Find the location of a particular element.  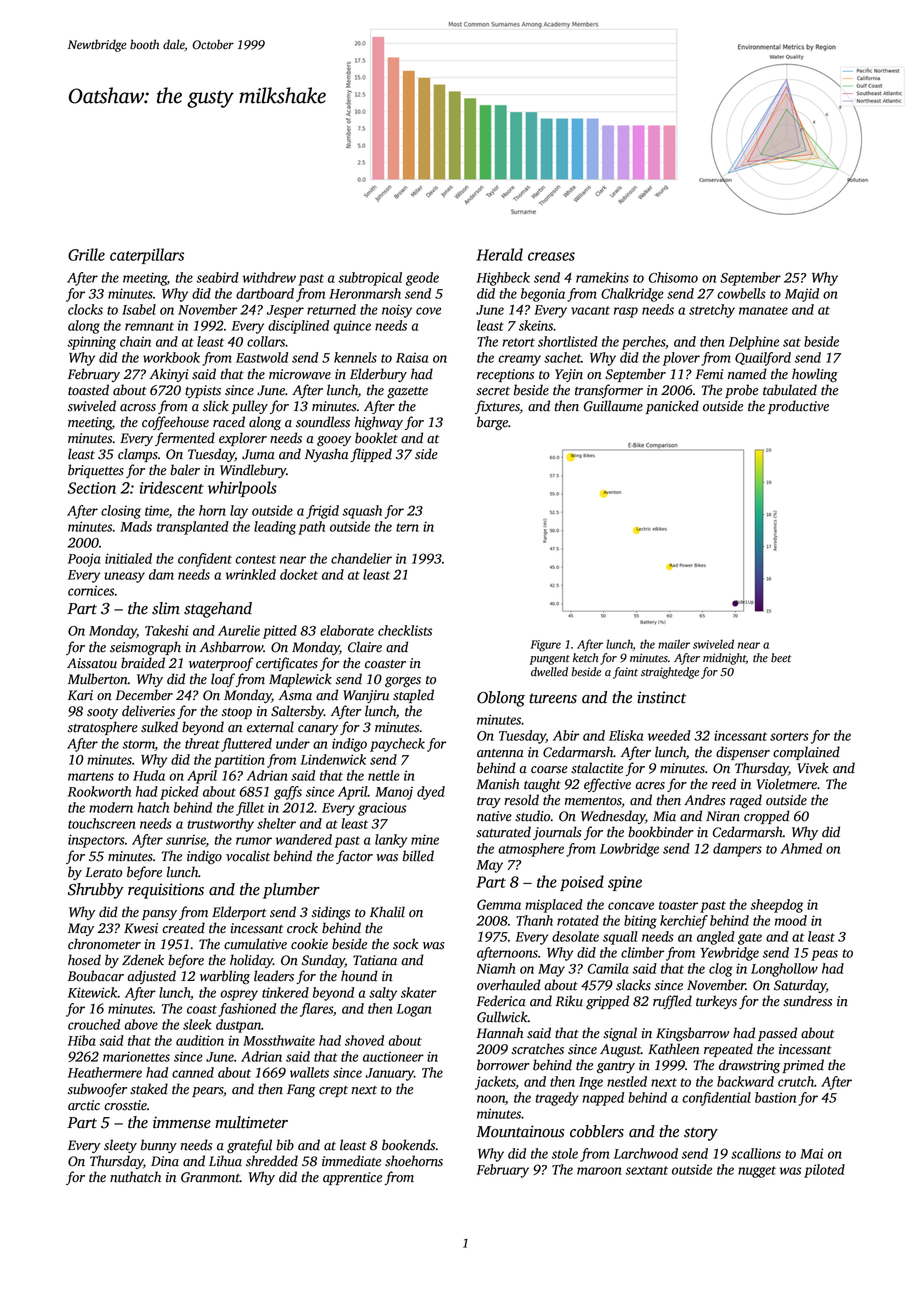

Elderport is located at coordinates (239, 913).
